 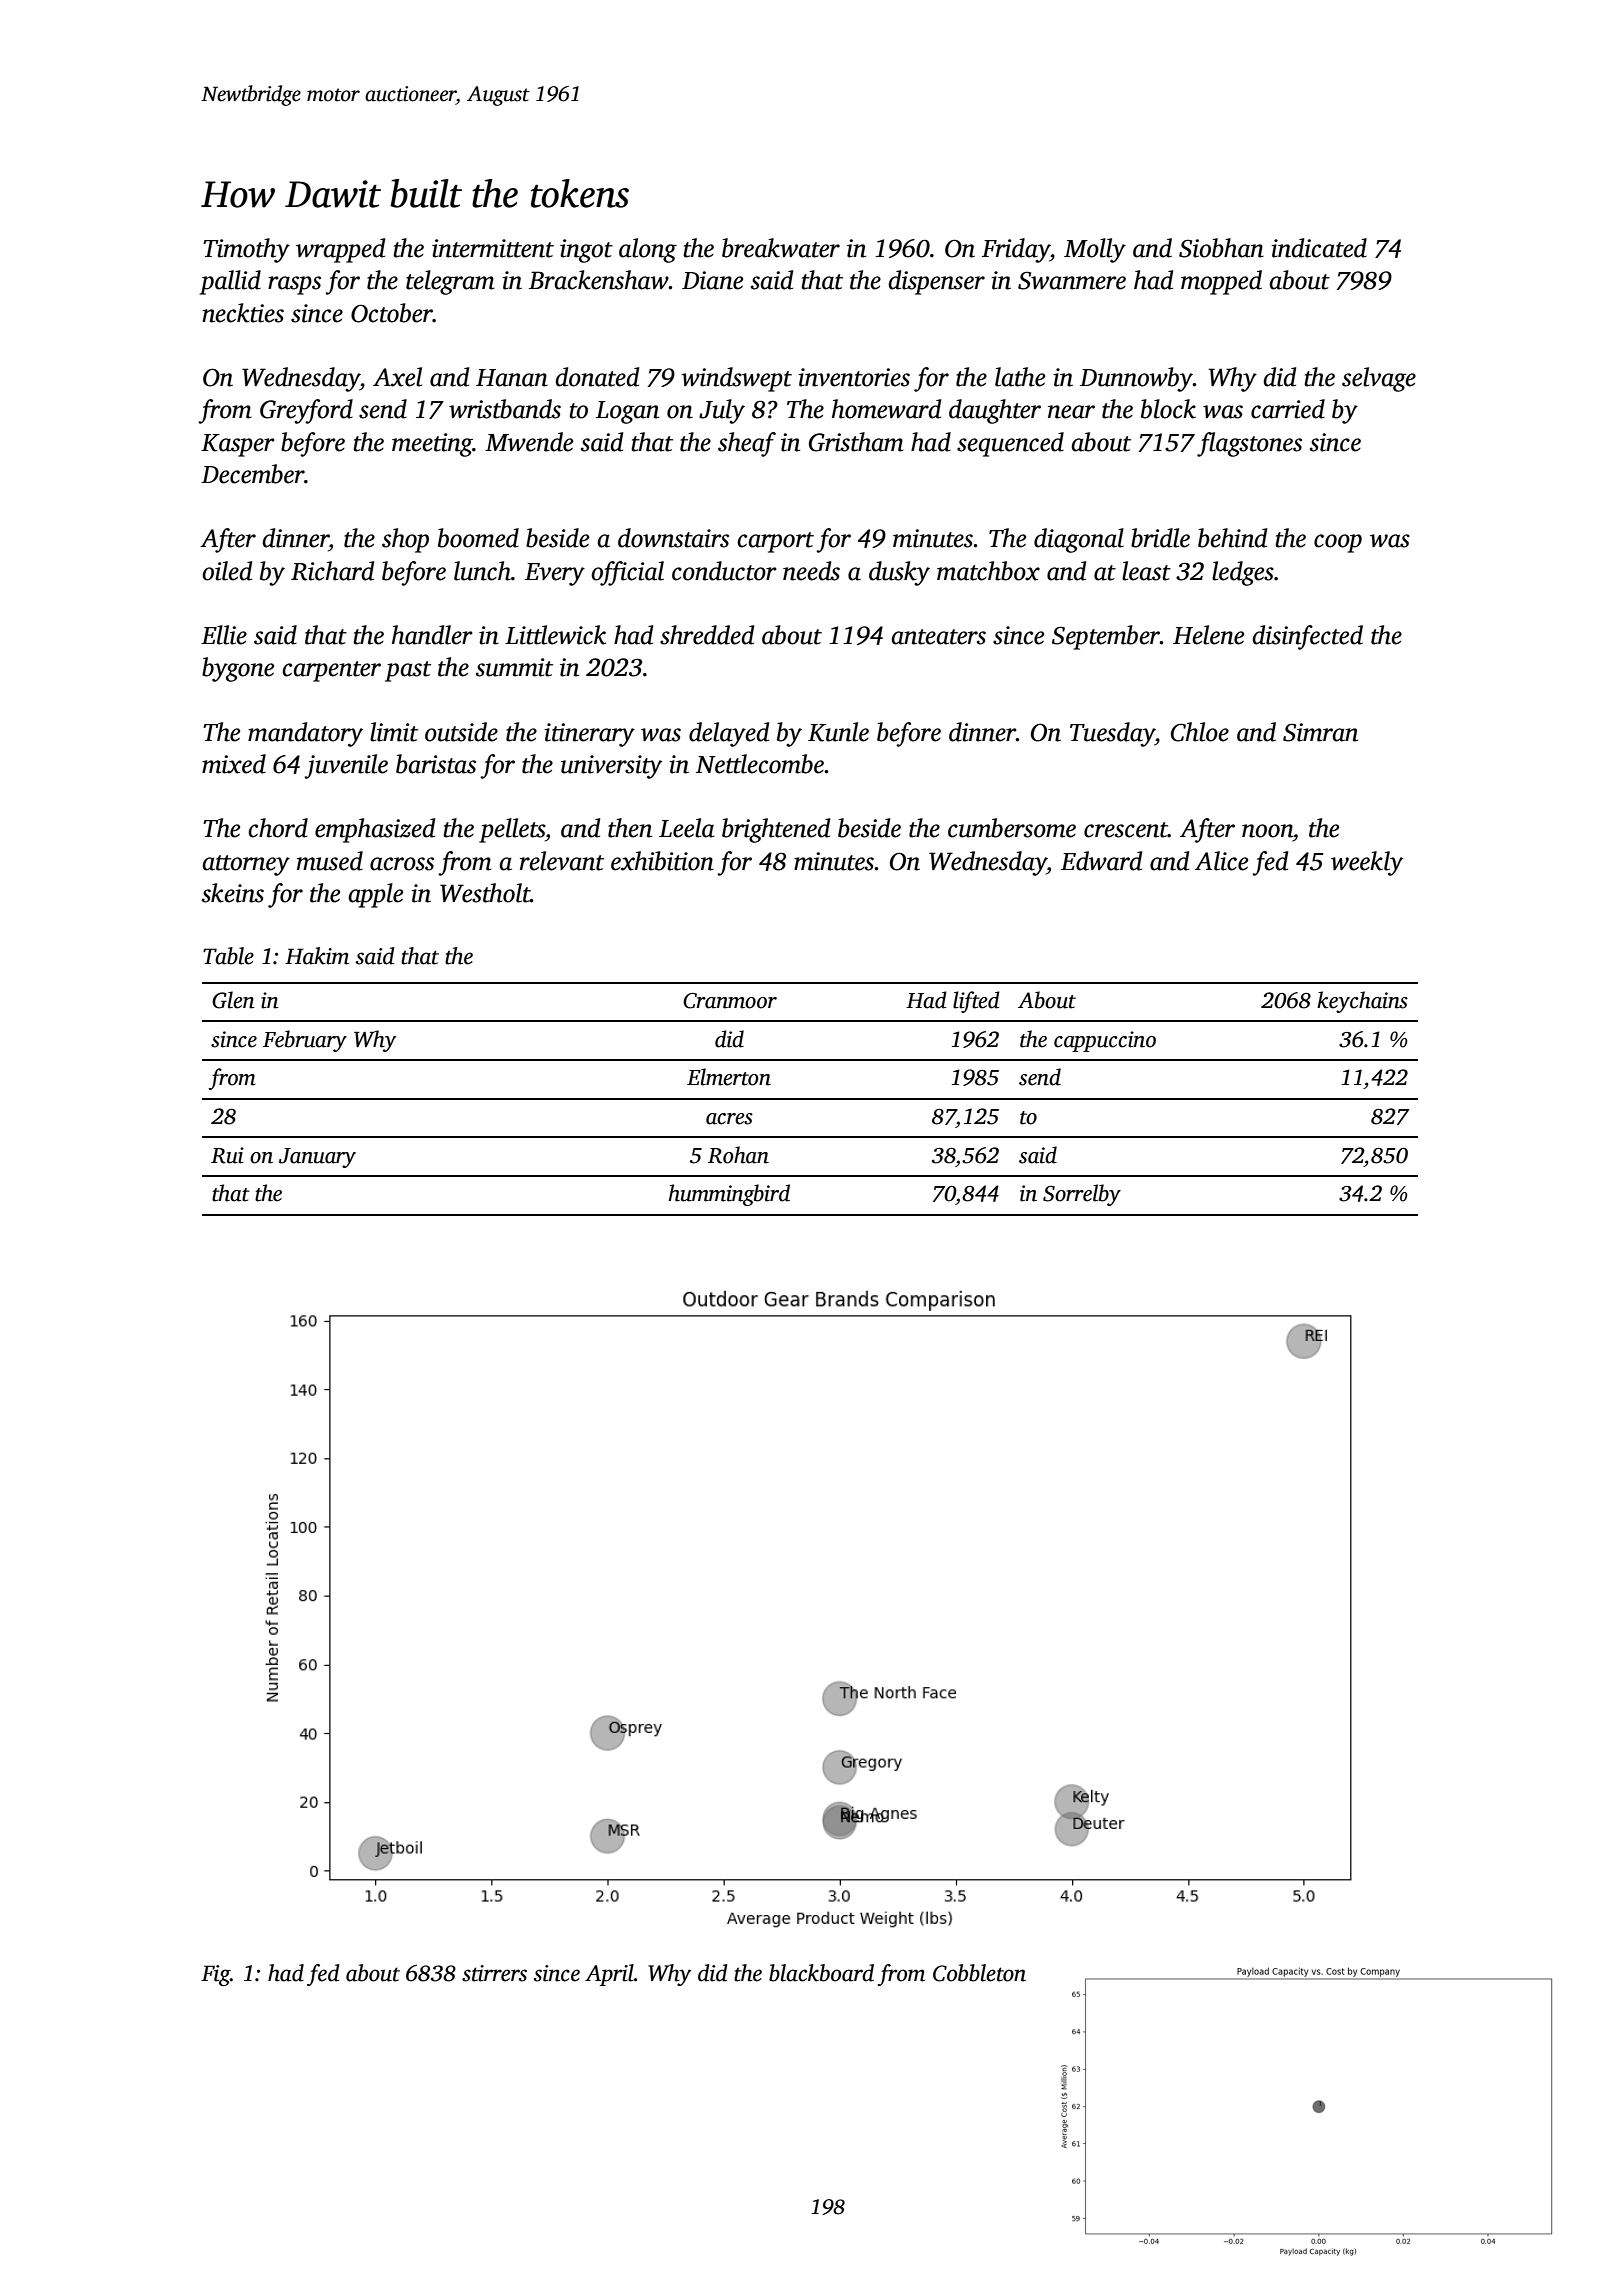 I want to click on Cobbleton, so click(x=979, y=1973).
